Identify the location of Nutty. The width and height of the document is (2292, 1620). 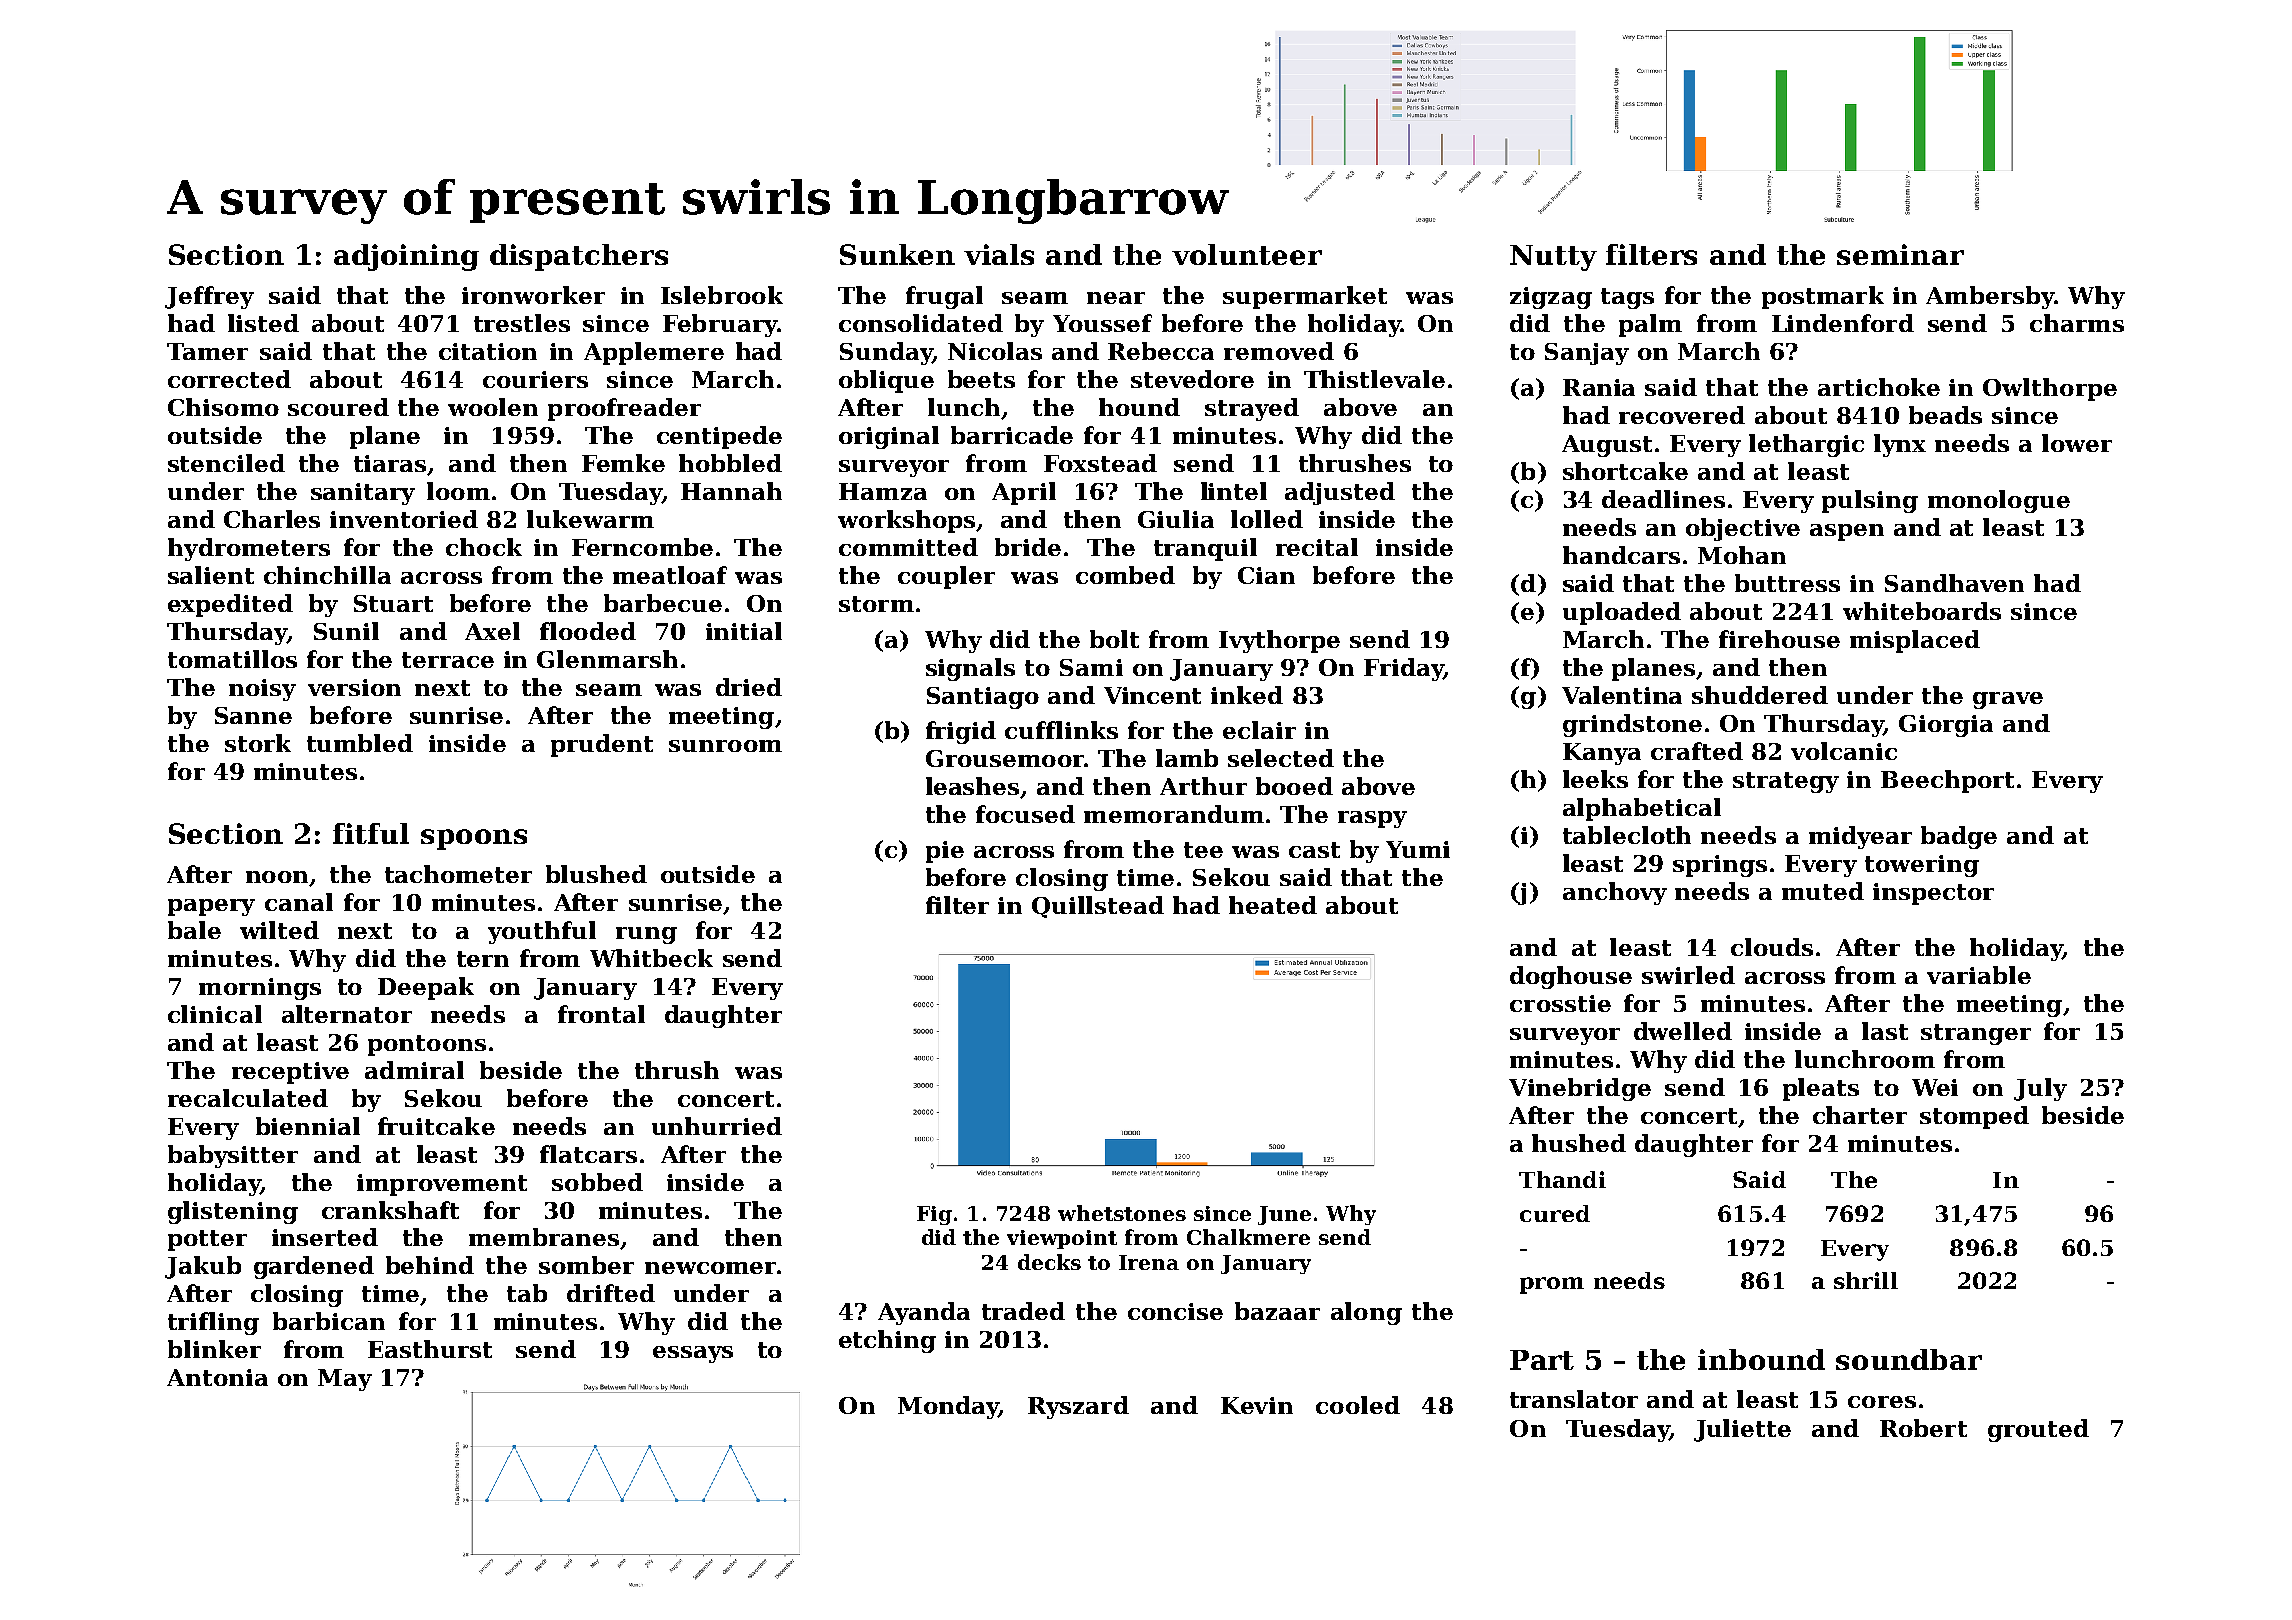
(1553, 258).
